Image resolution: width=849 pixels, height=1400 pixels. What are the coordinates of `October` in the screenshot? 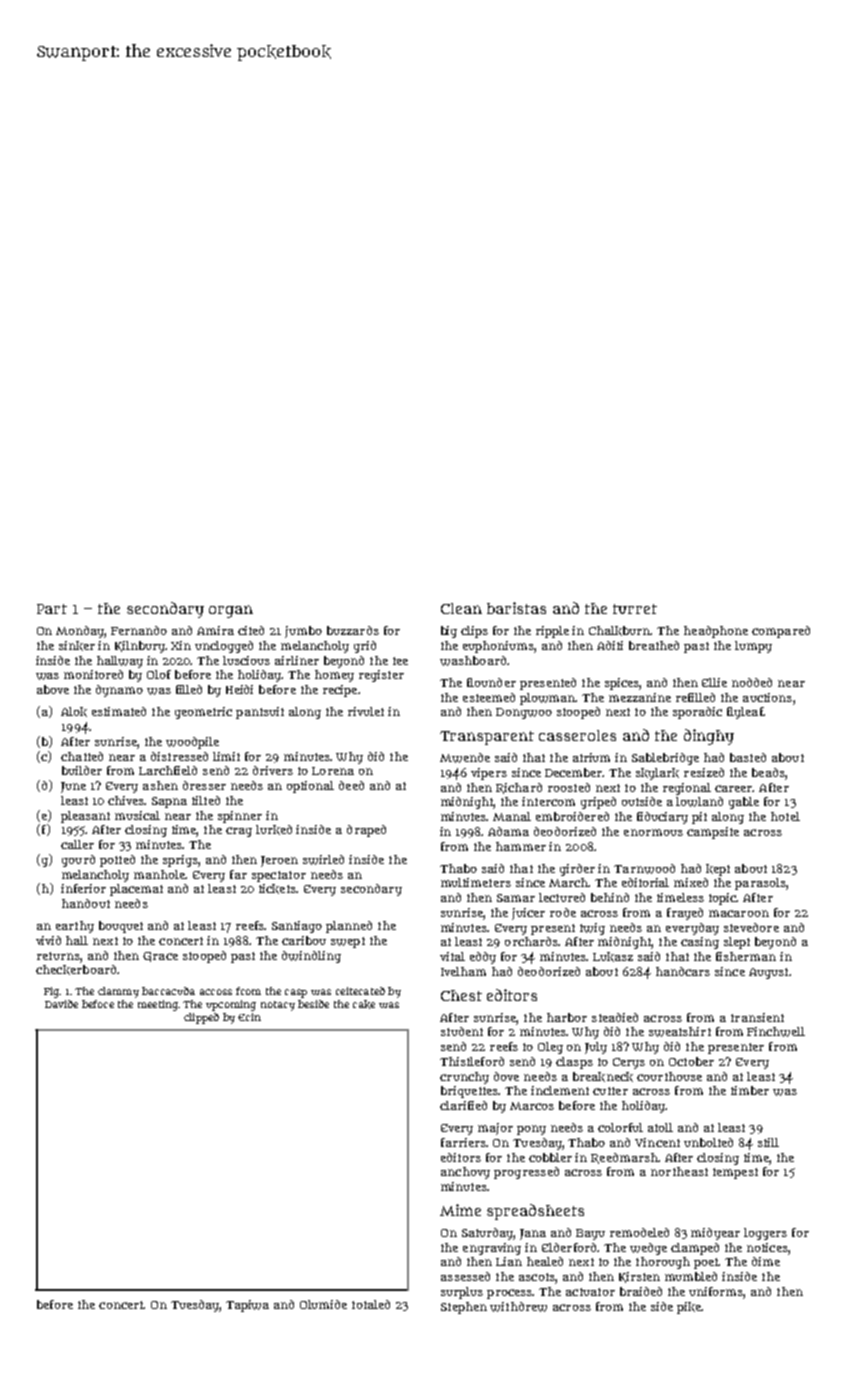 It's located at (691, 1061).
